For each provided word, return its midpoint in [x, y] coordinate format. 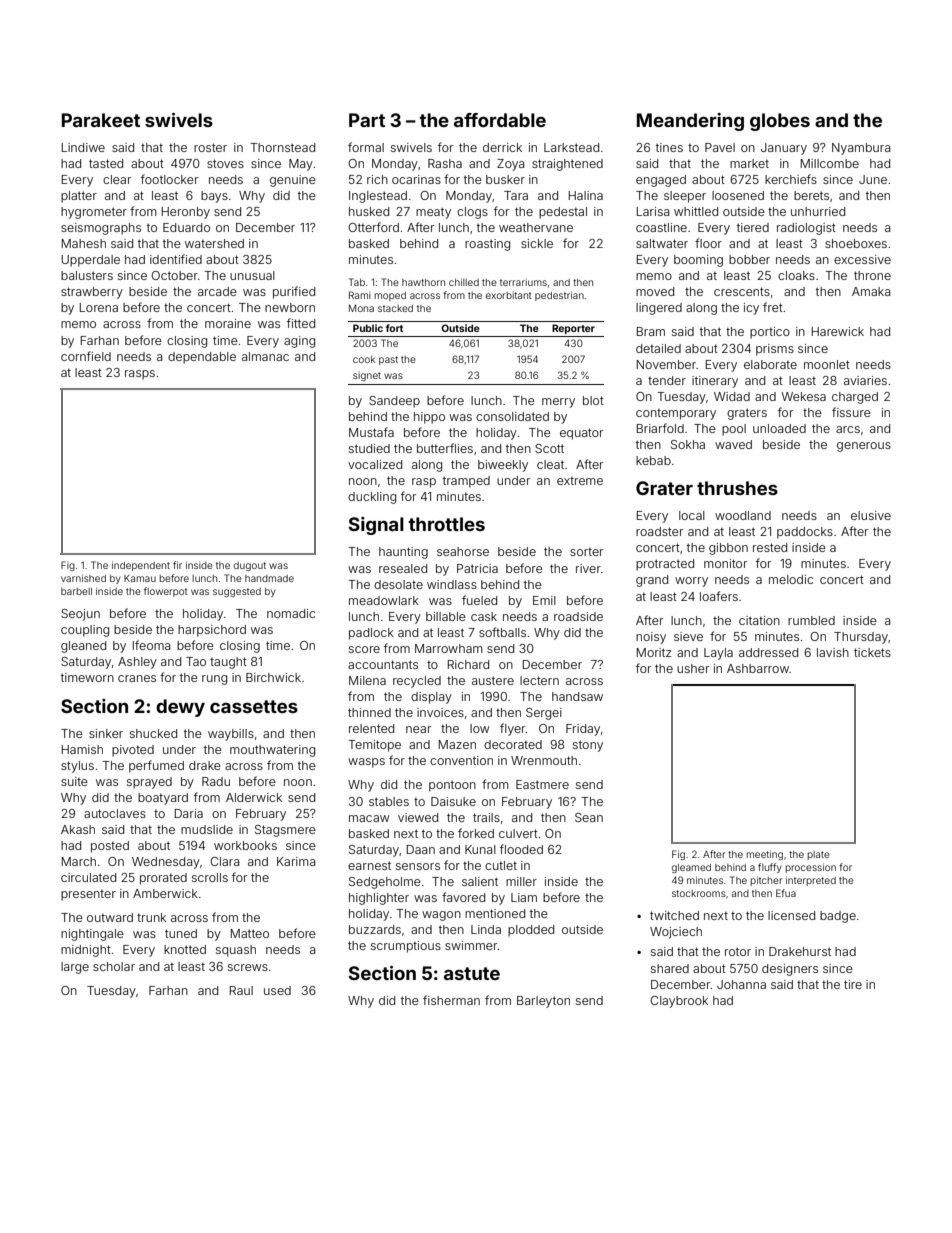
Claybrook [679, 1002]
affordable [500, 120]
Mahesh [84, 243]
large [75, 968]
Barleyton [543, 1002]
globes [780, 122]
